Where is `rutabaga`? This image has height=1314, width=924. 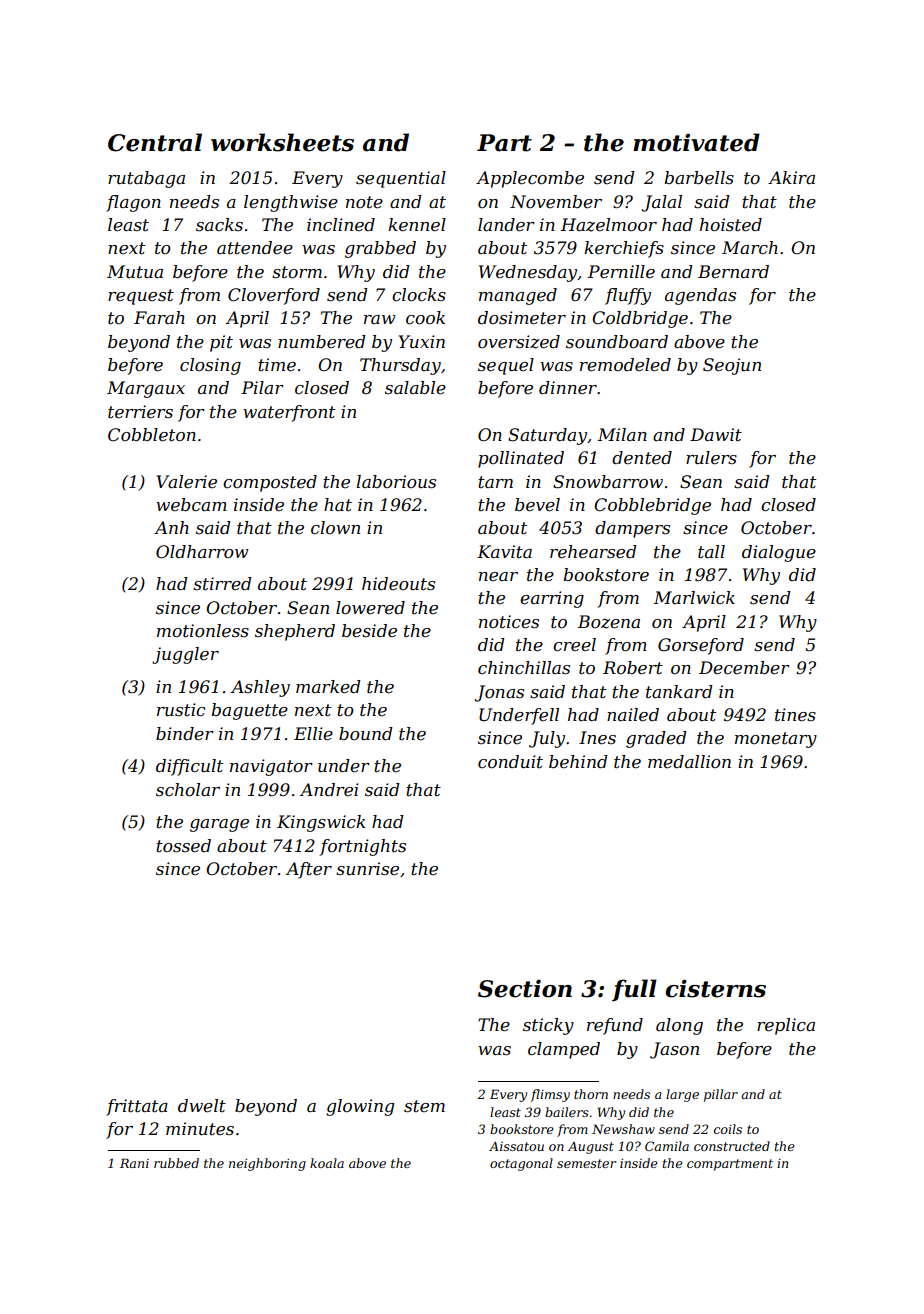
rutabaga is located at coordinates (146, 179).
